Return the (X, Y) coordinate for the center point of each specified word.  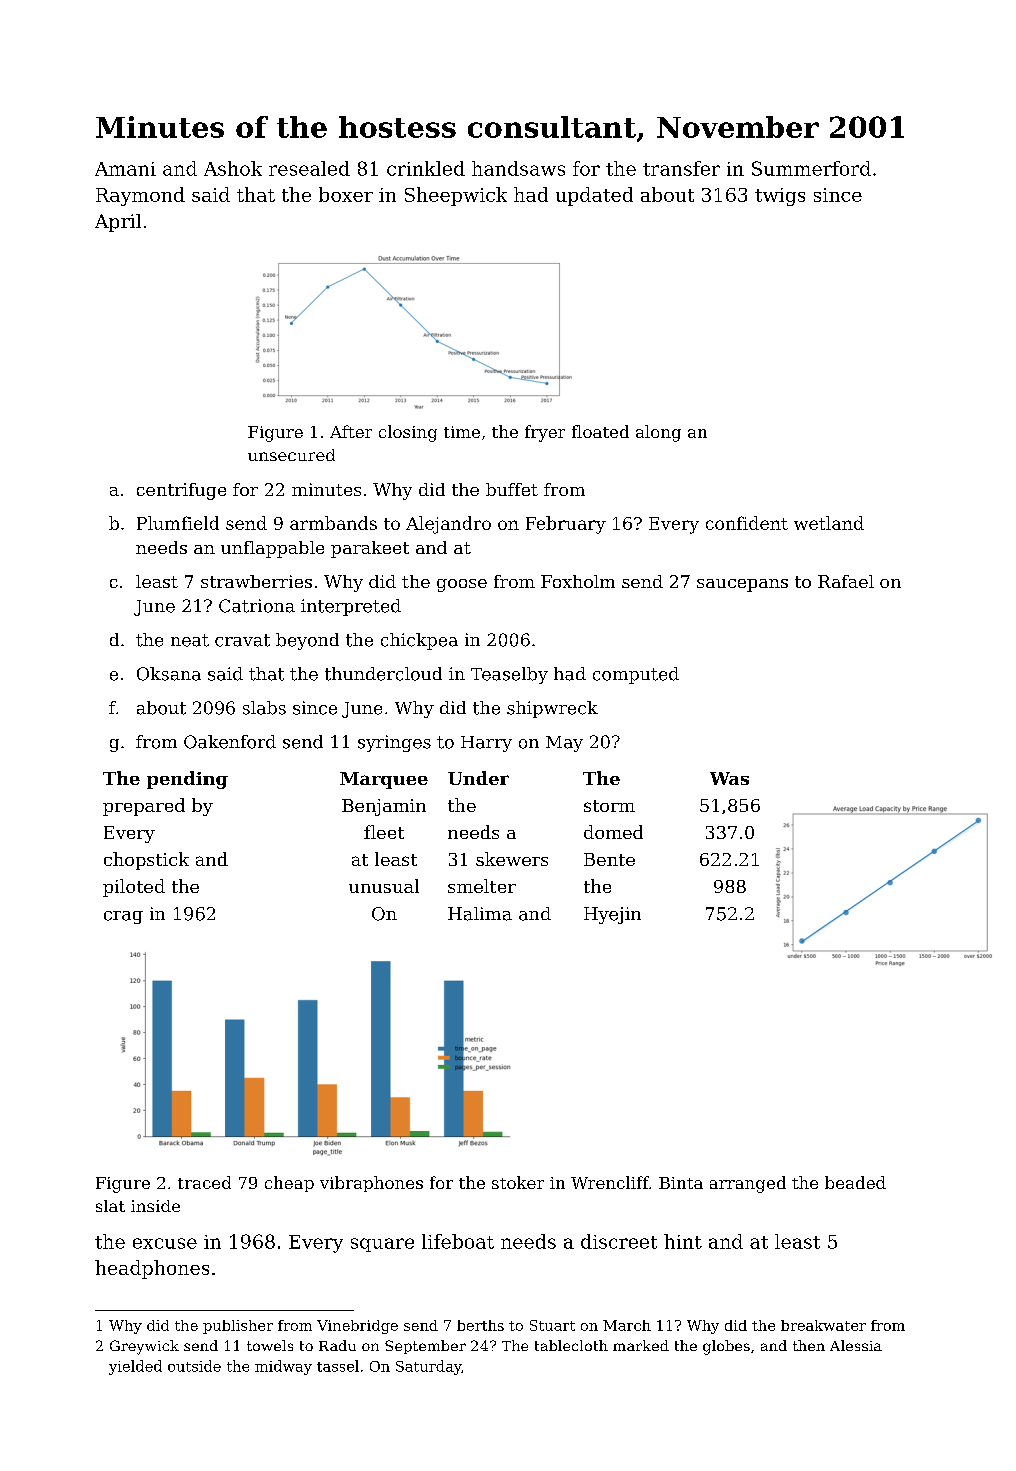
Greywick (144, 1347)
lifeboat (458, 1241)
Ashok (233, 168)
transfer (681, 168)
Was (729, 778)
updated (594, 196)
